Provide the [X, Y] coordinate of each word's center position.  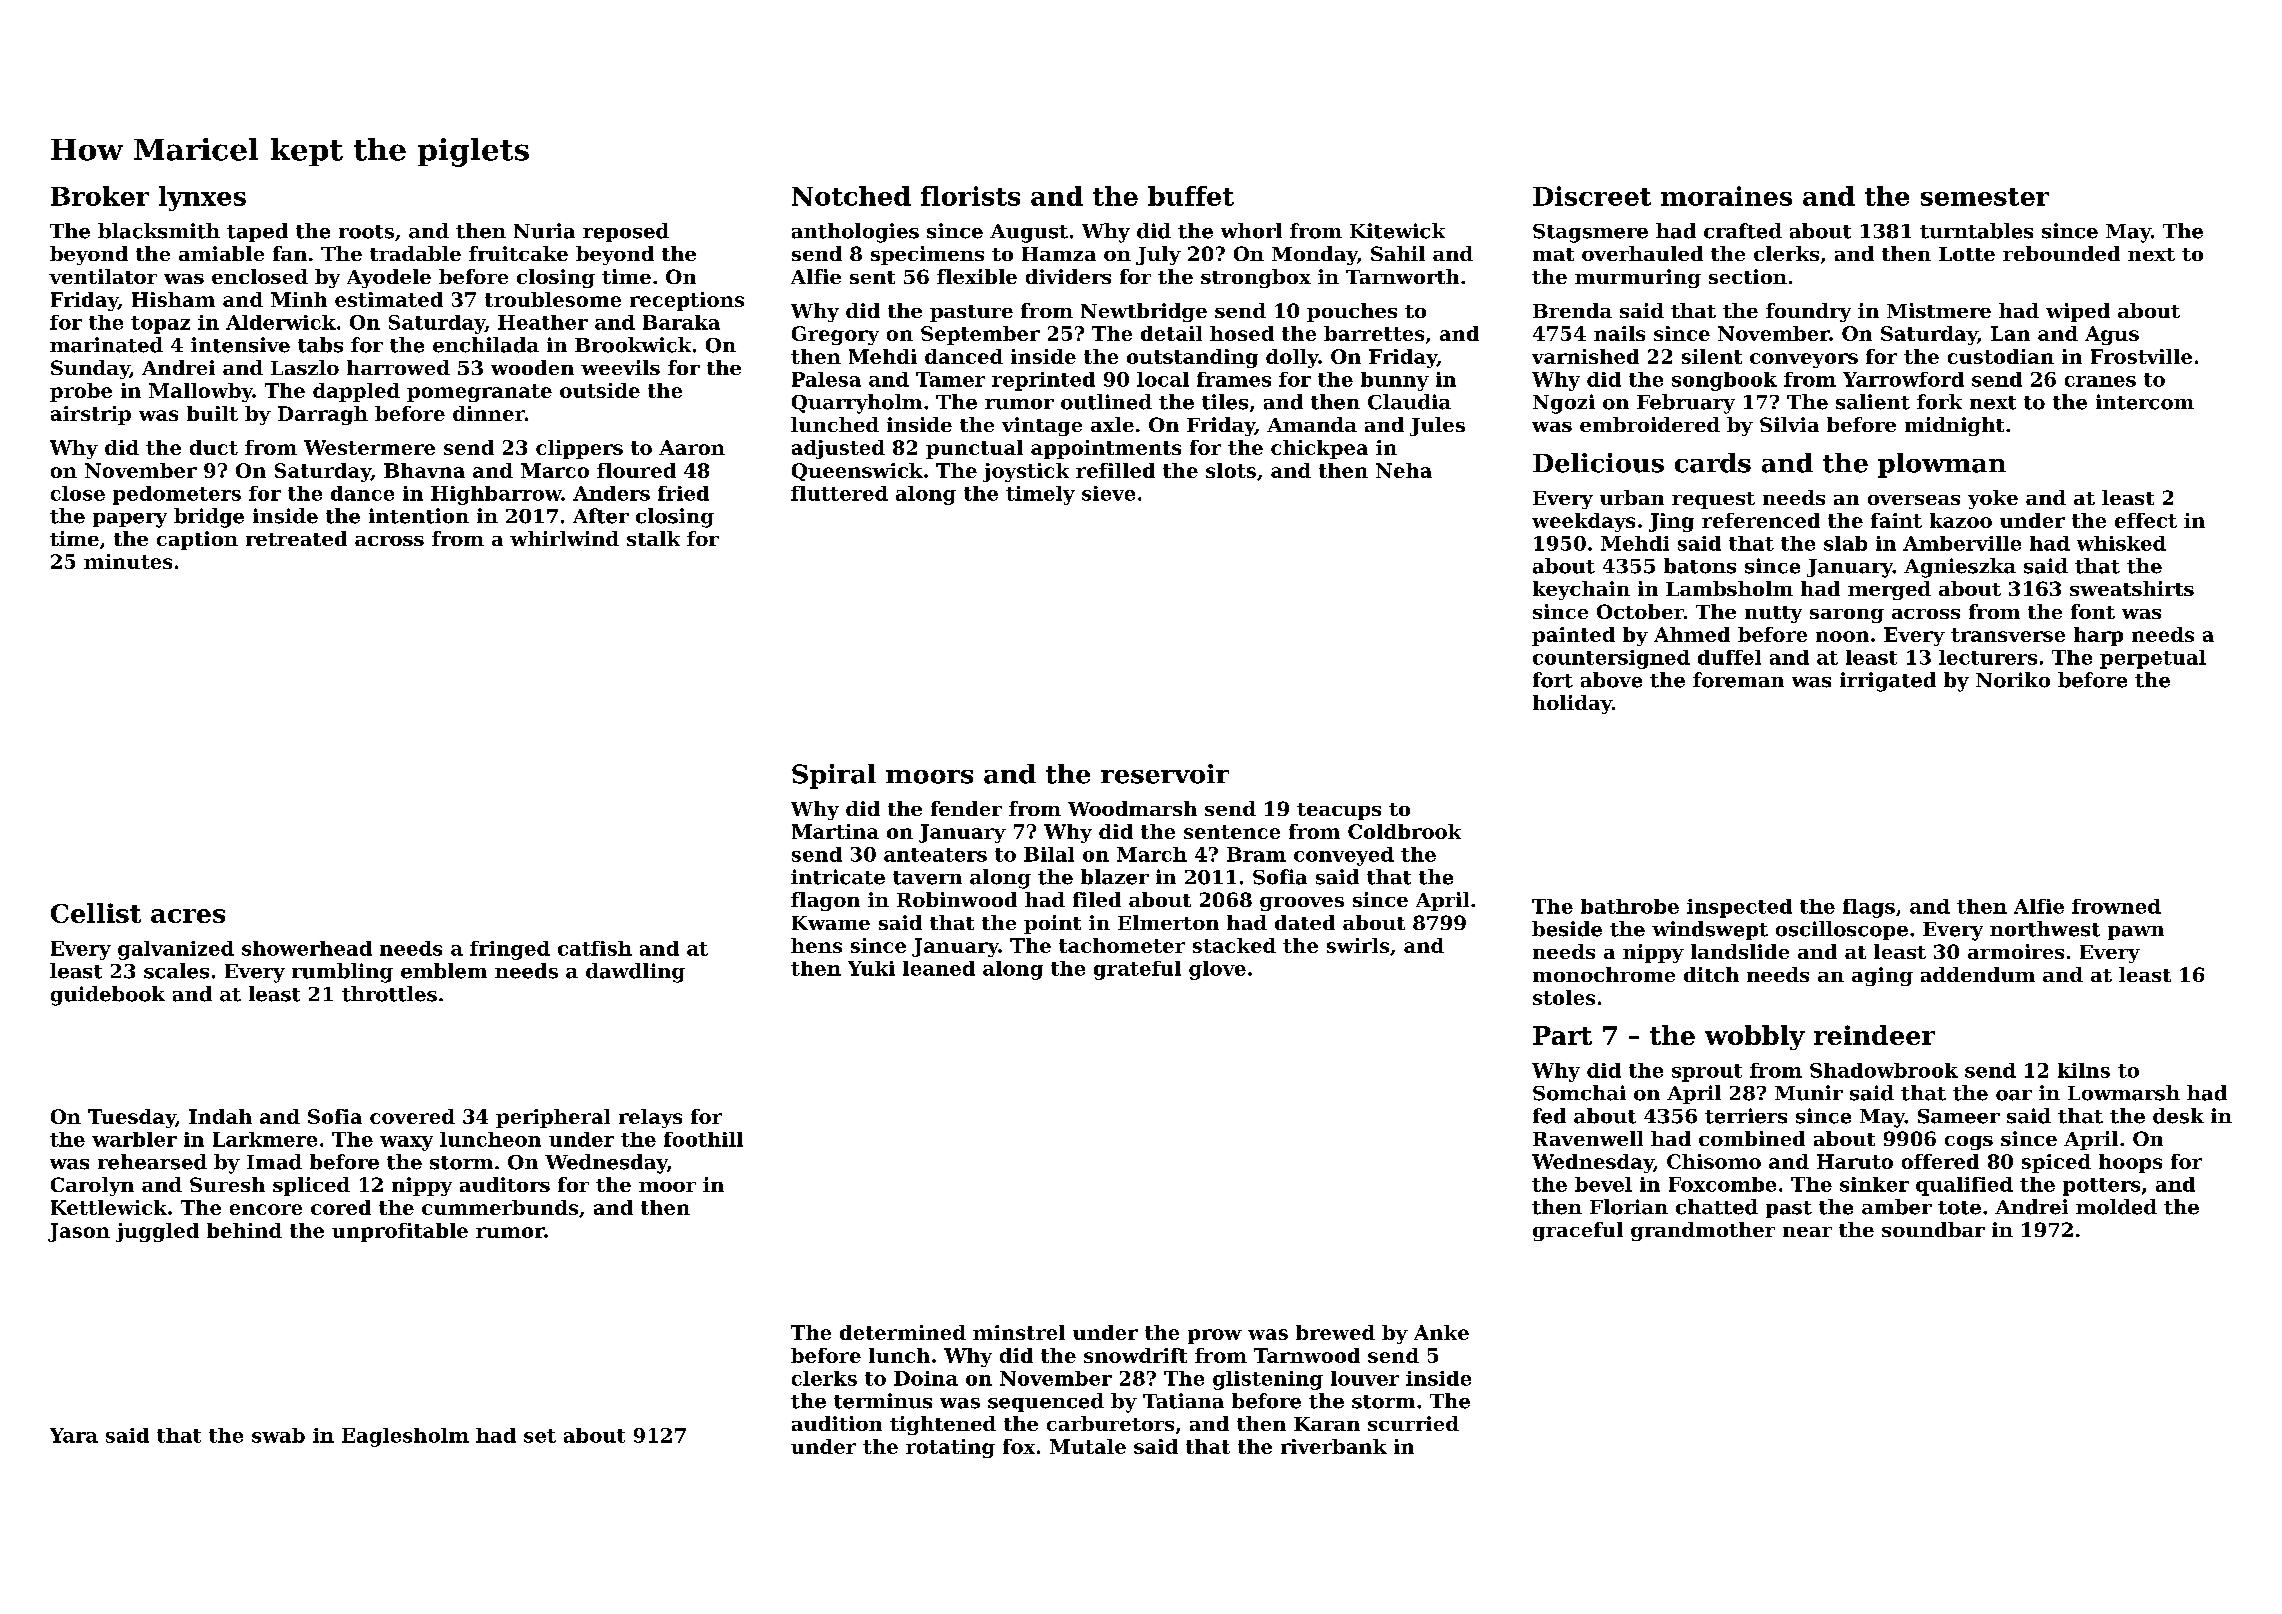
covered [412, 1116]
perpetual [2153, 659]
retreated [296, 538]
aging [1882, 976]
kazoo [1961, 520]
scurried [1413, 1423]
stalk [653, 538]
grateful [1137, 970]
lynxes [202, 198]
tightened [943, 1425]
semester [1985, 197]
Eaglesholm [405, 1437]
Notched [851, 196]
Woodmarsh [1132, 808]
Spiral [834, 776]
